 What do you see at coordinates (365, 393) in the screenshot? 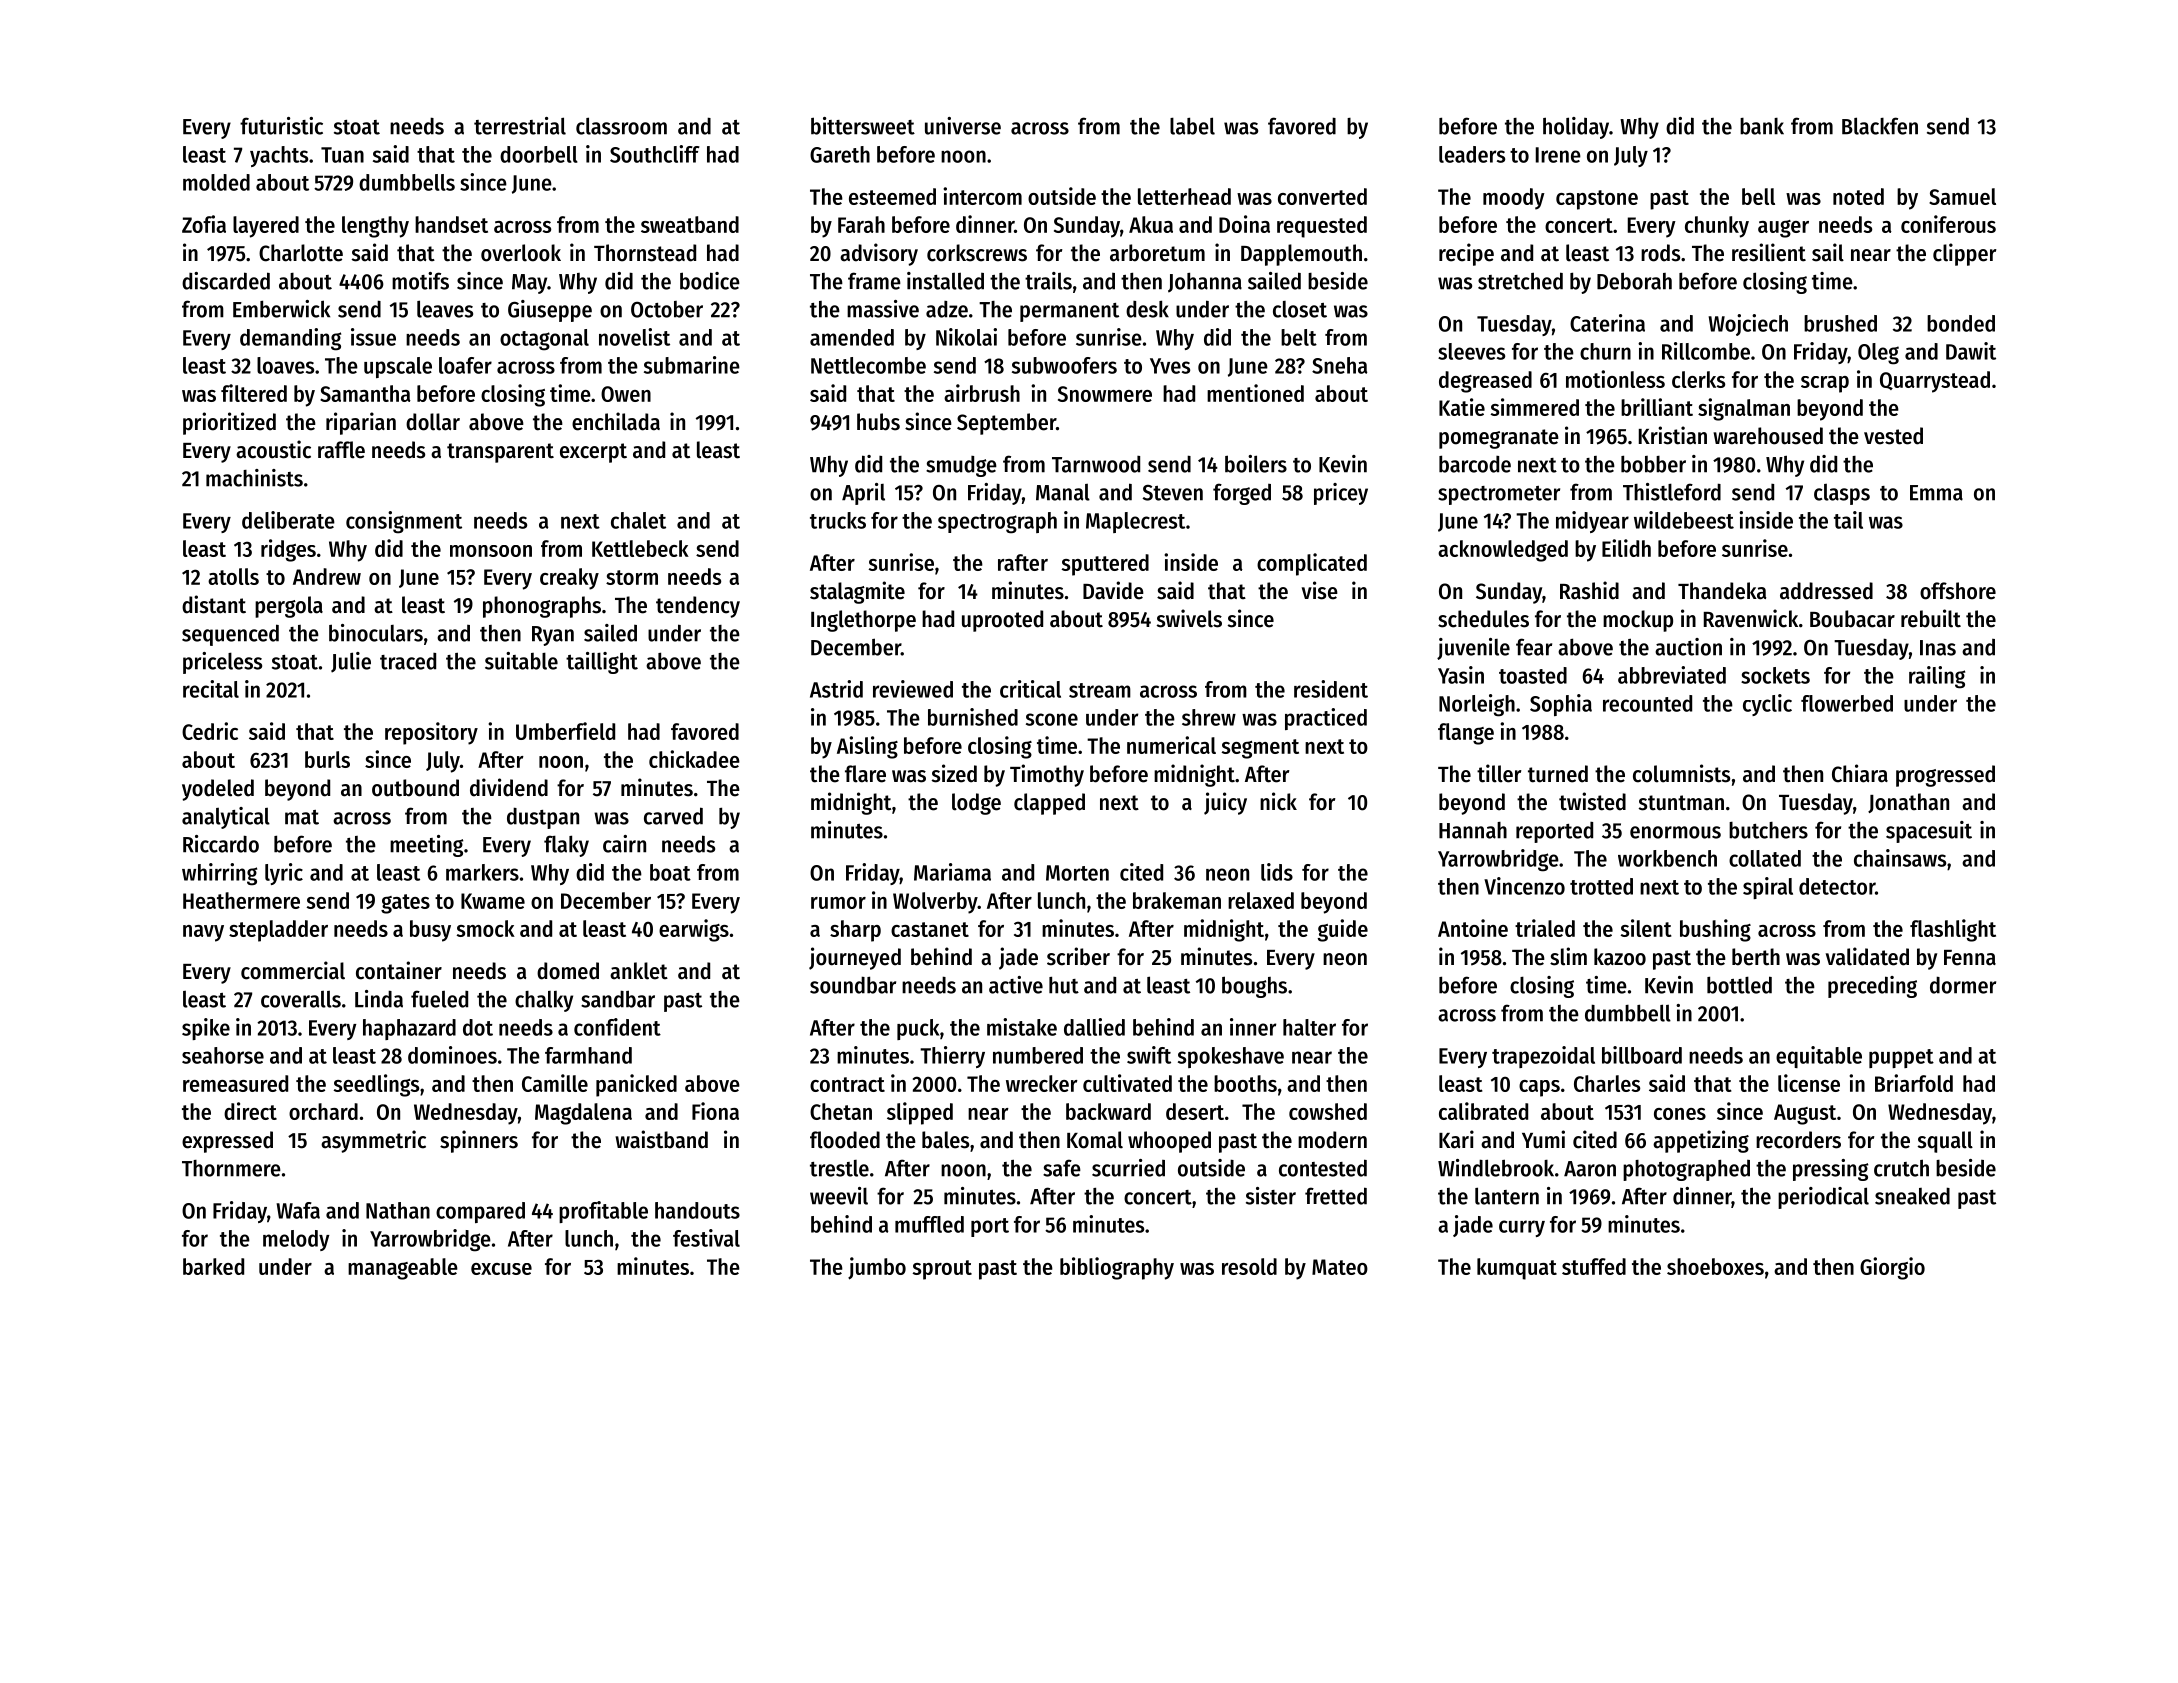
I see `Samantha` at bounding box center [365, 393].
